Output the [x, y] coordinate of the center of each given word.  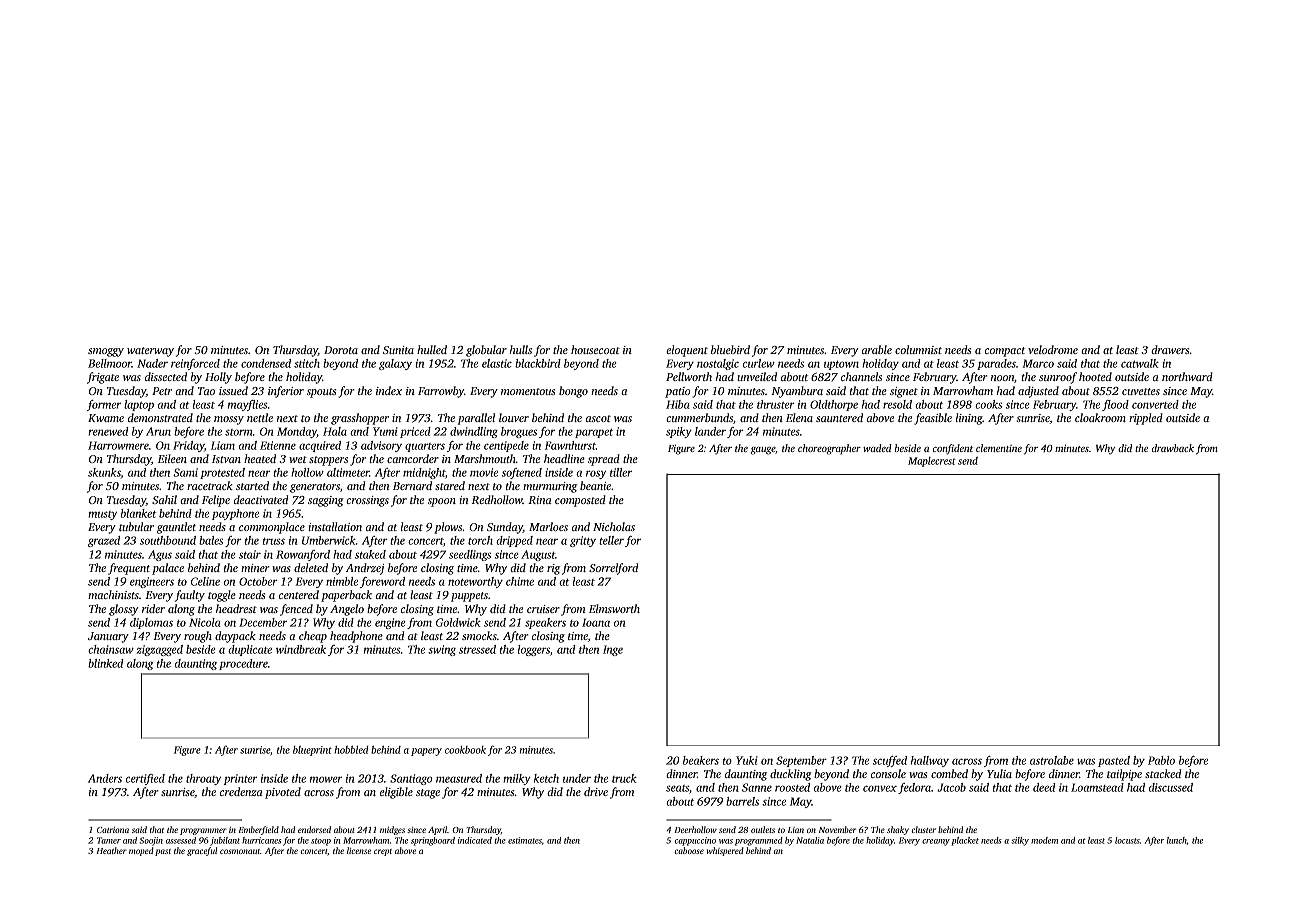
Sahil [164, 499]
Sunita [398, 350]
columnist [918, 349]
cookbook [465, 750]
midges [392, 830]
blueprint [312, 751]
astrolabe [1052, 760]
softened [522, 473]
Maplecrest [932, 462]
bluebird [730, 349]
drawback [1173, 448]
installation [335, 526]
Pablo [1161, 760]
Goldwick [458, 622]
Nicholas [614, 526]
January [108, 637]
